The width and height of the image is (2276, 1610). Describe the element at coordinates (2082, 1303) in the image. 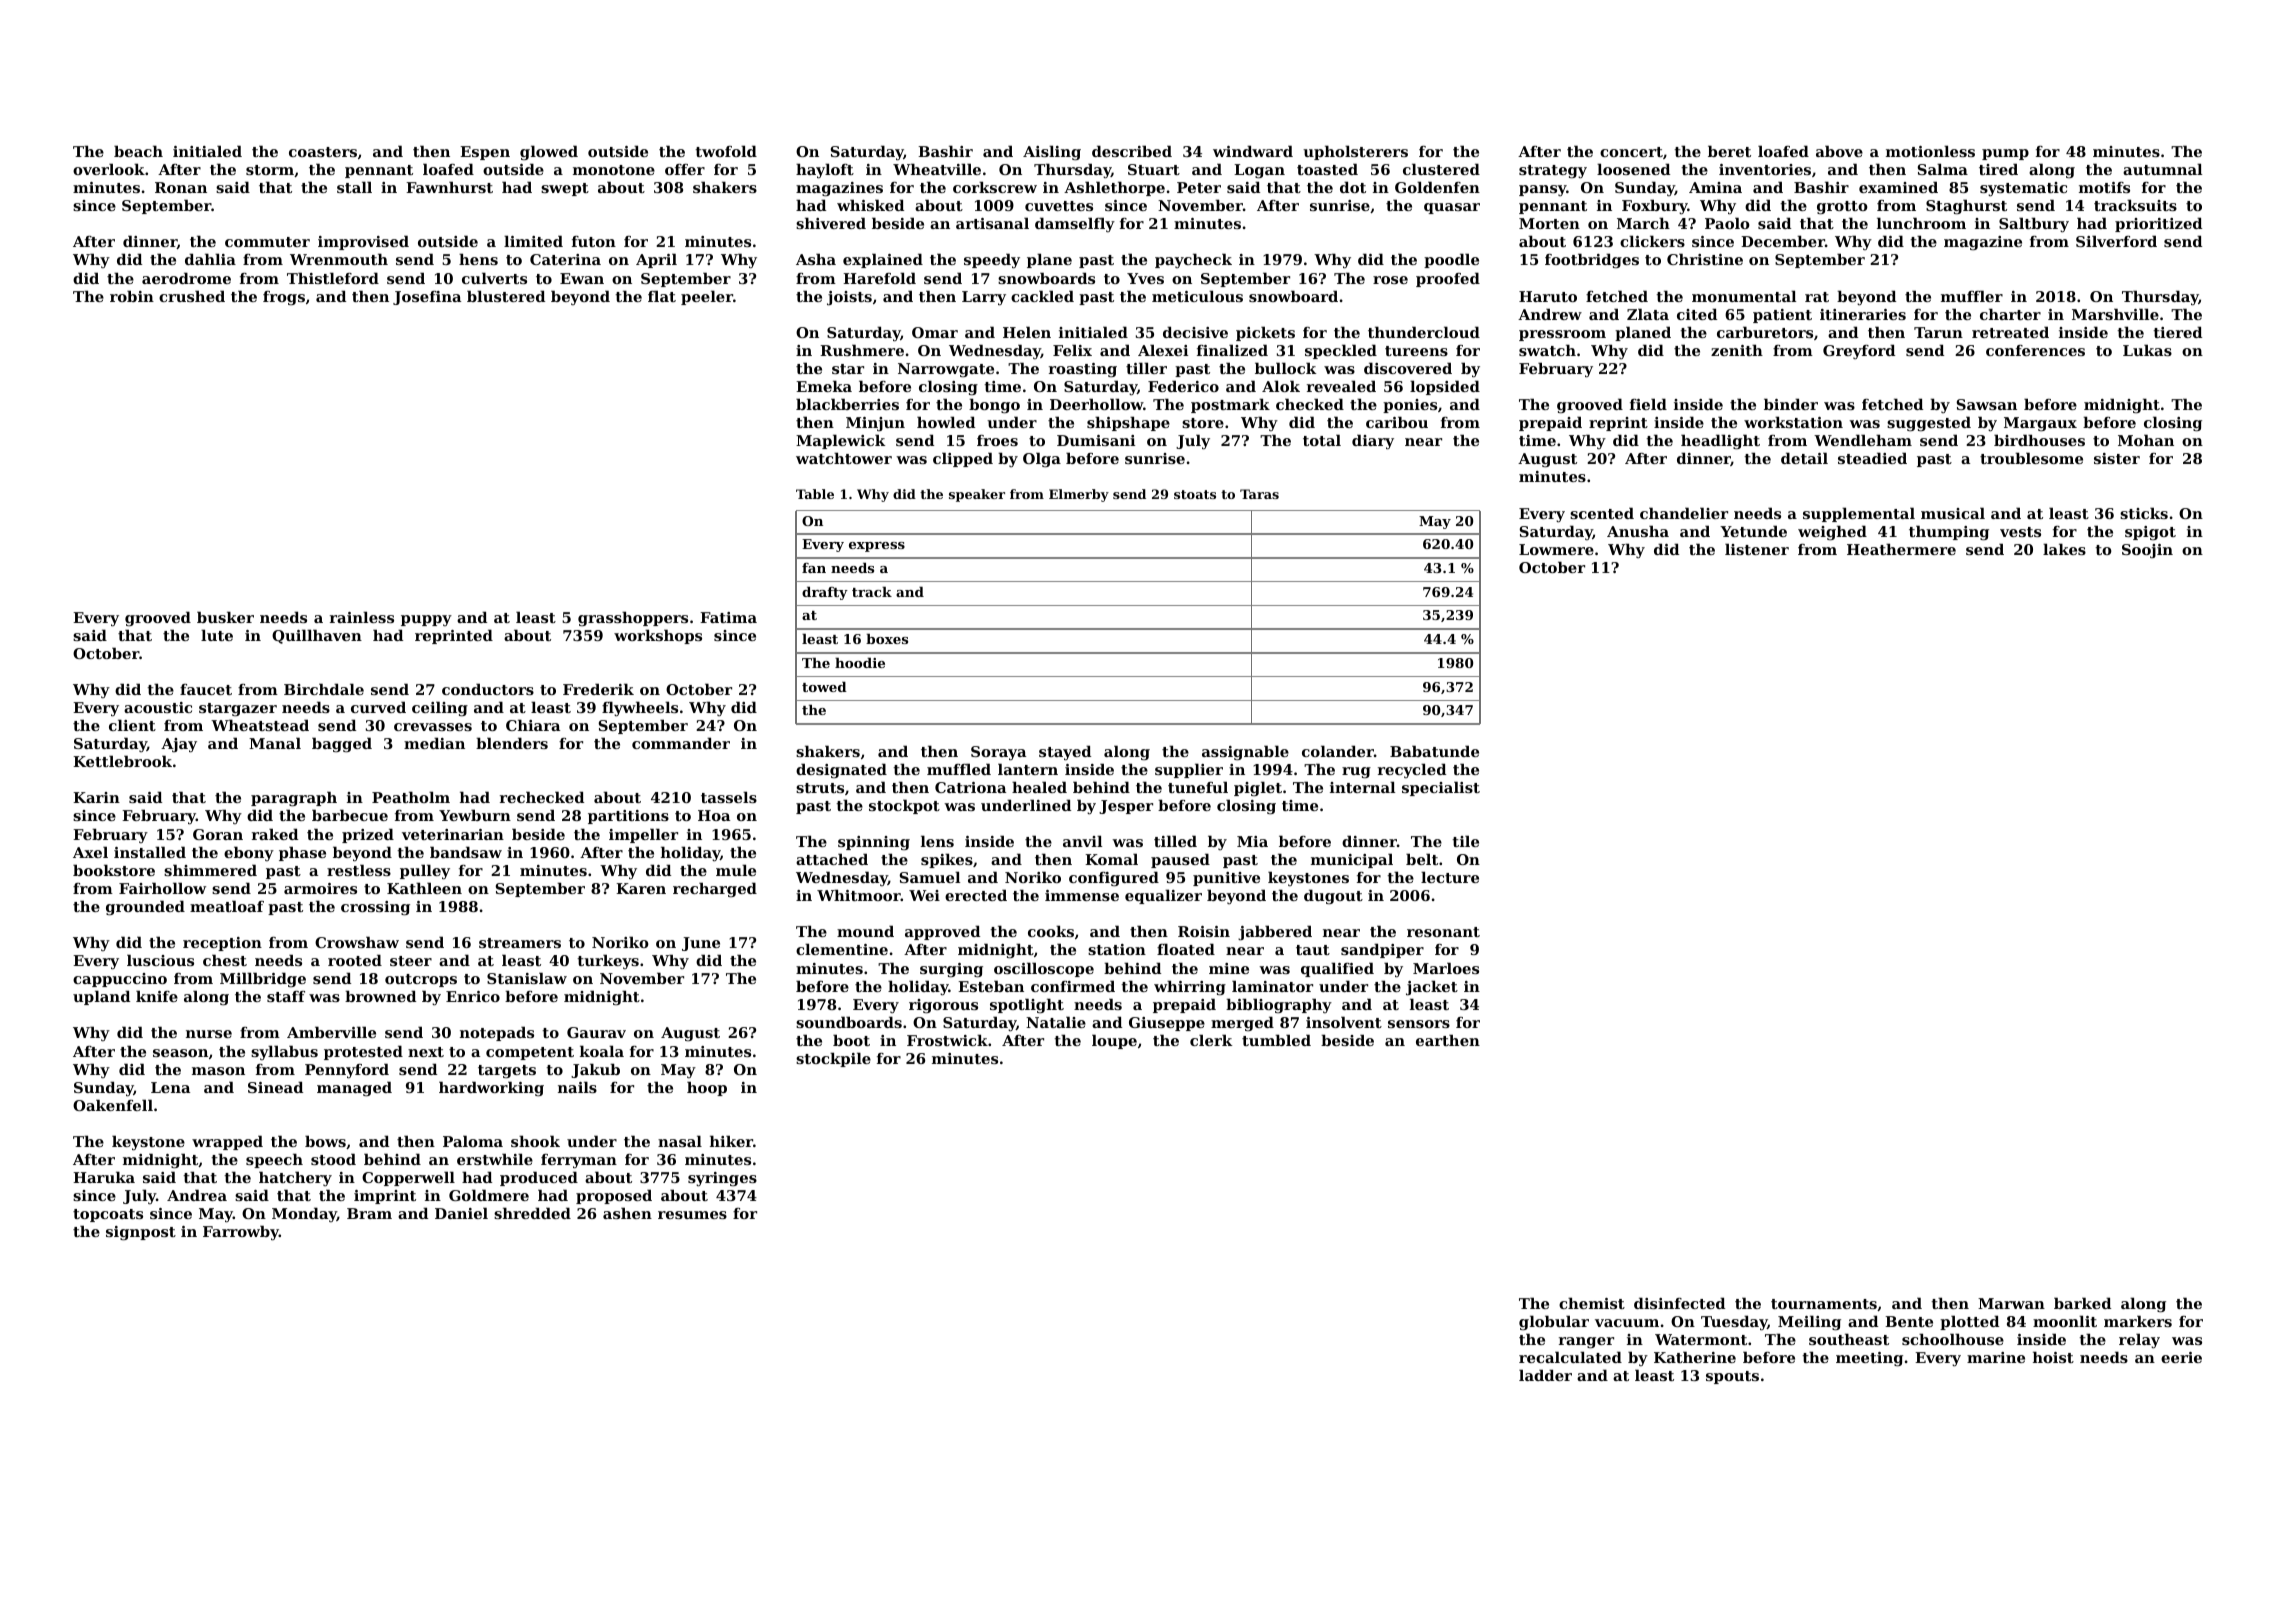

I see `barked` at that location.
